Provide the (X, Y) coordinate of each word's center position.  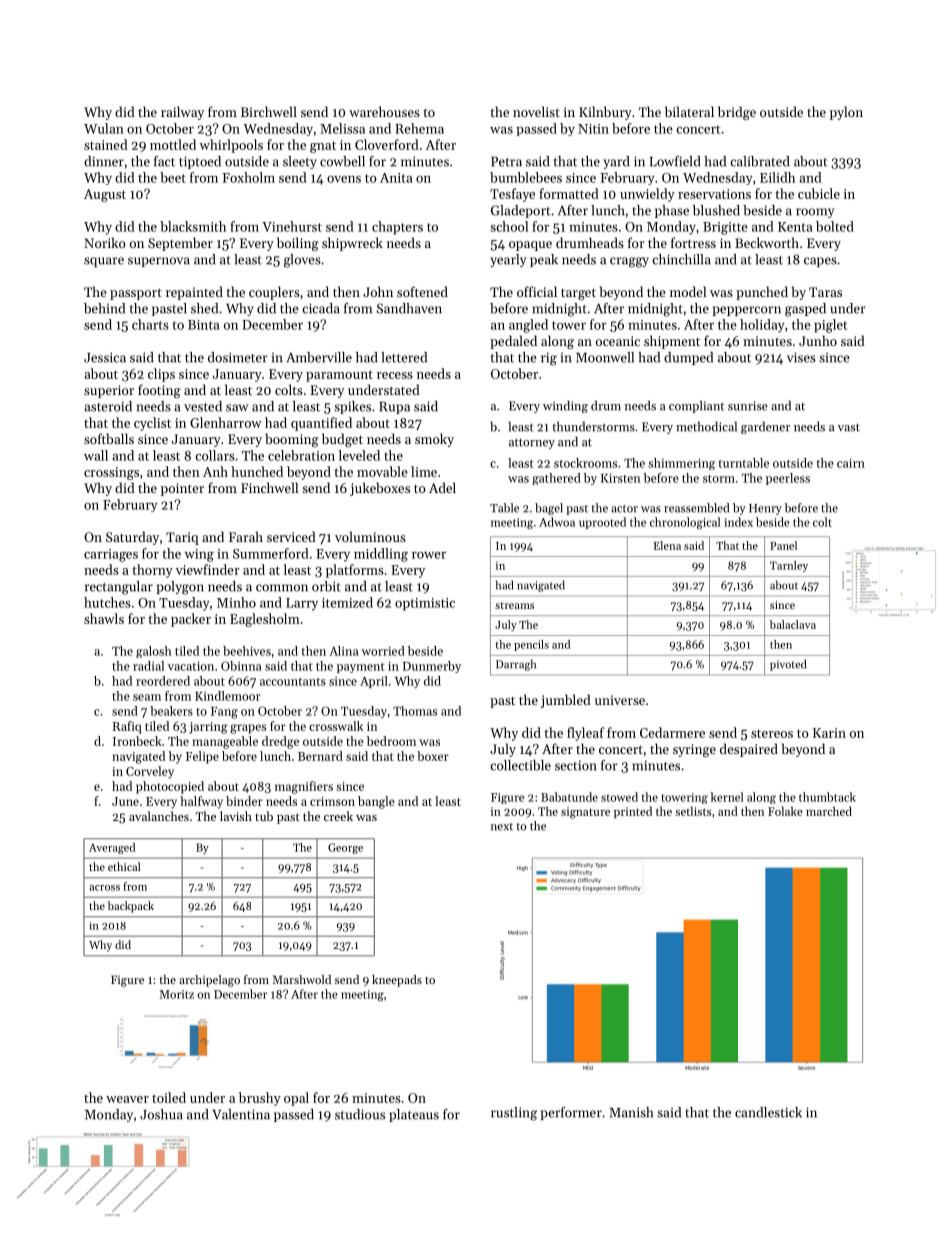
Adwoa (557, 522)
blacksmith (193, 226)
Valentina (241, 1114)
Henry (765, 509)
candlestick (768, 1112)
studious (360, 1114)
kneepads (397, 981)
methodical (706, 426)
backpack (131, 907)
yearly (508, 260)
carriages (111, 555)
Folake (785, 811)
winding (565, 406)
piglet (830, 326)
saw (237, 408)
